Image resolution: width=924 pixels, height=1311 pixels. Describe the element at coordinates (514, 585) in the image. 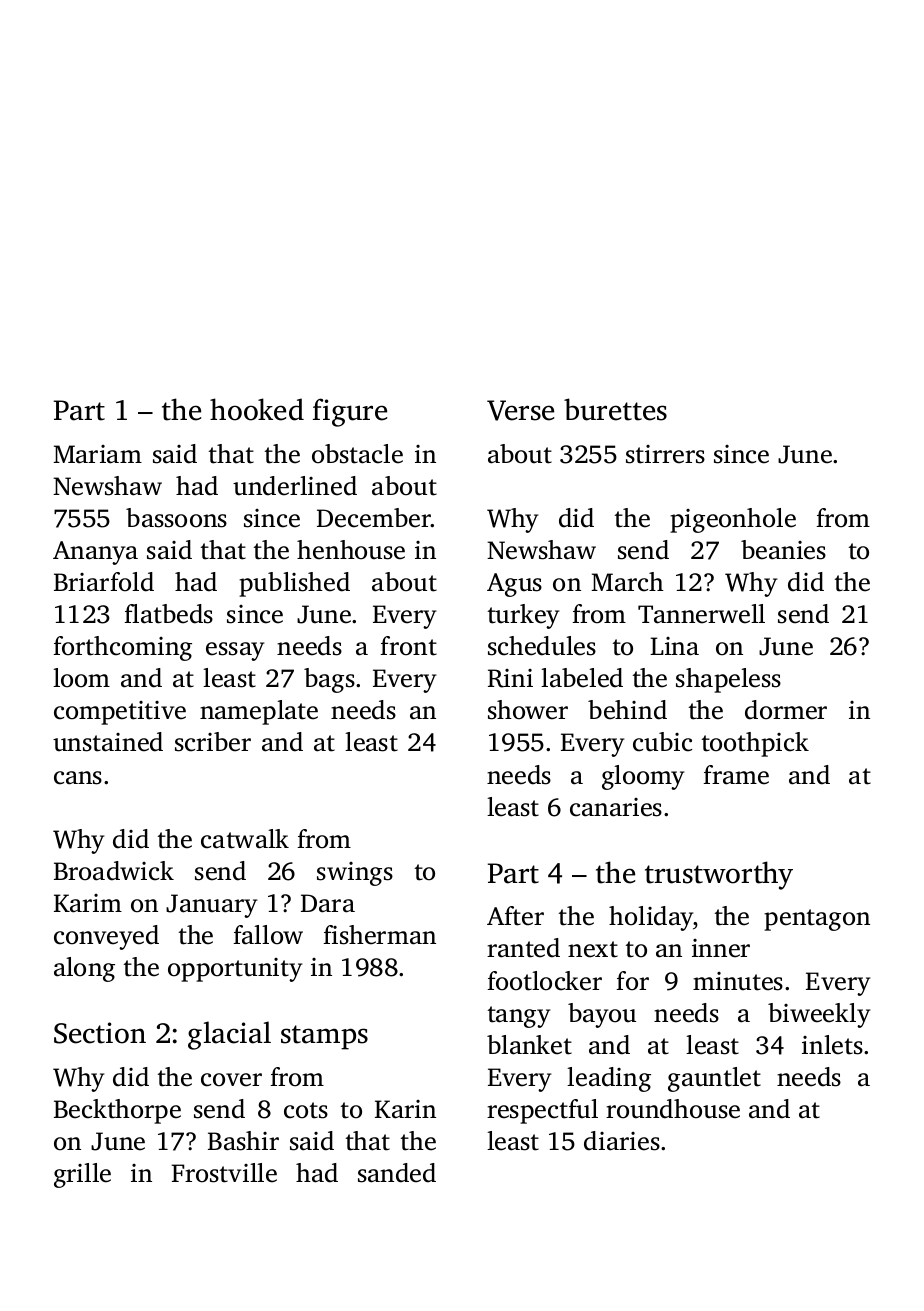

I see `Agus` at that location.
